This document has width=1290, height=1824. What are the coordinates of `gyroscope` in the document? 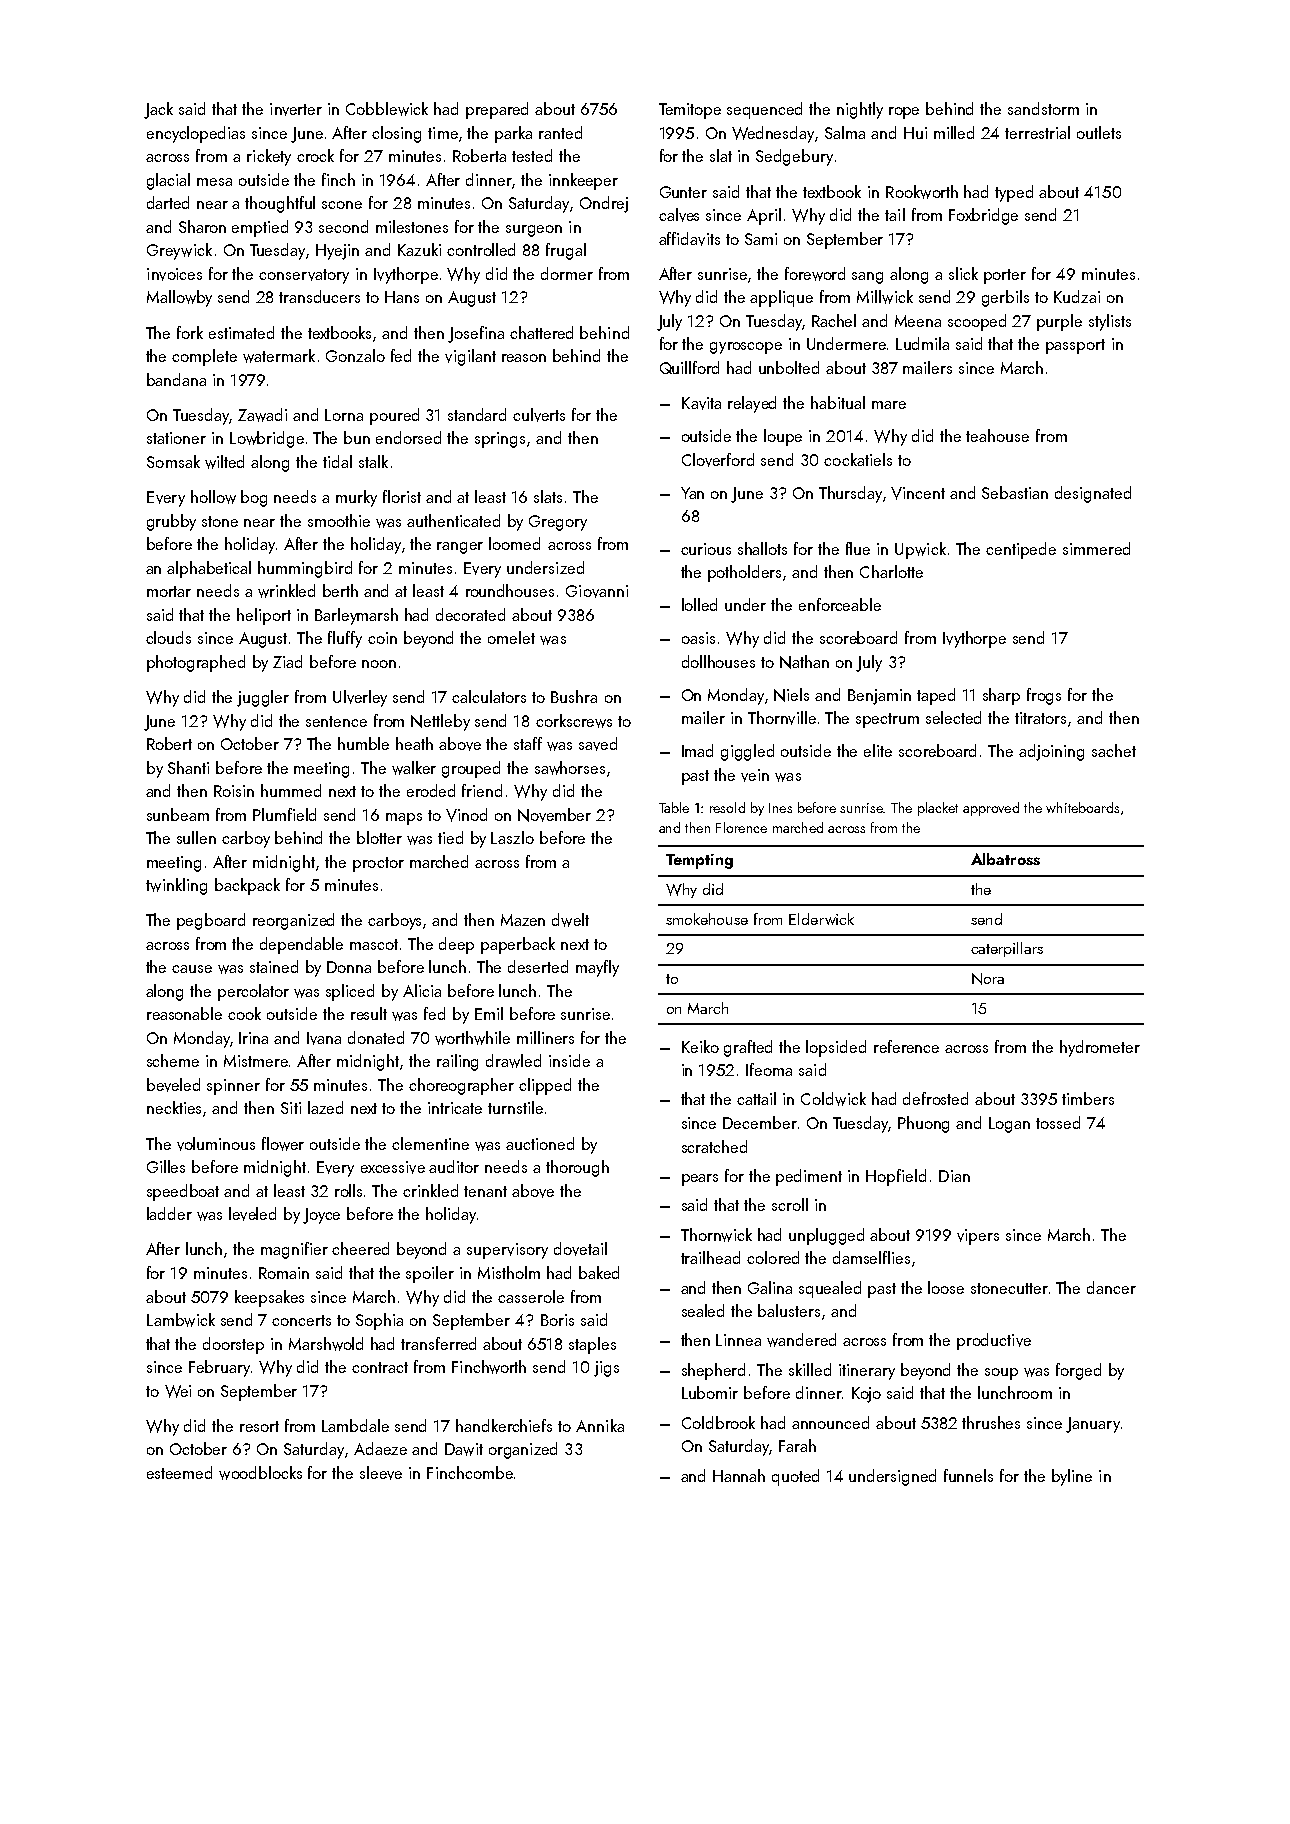 It's located at (746, 348).
